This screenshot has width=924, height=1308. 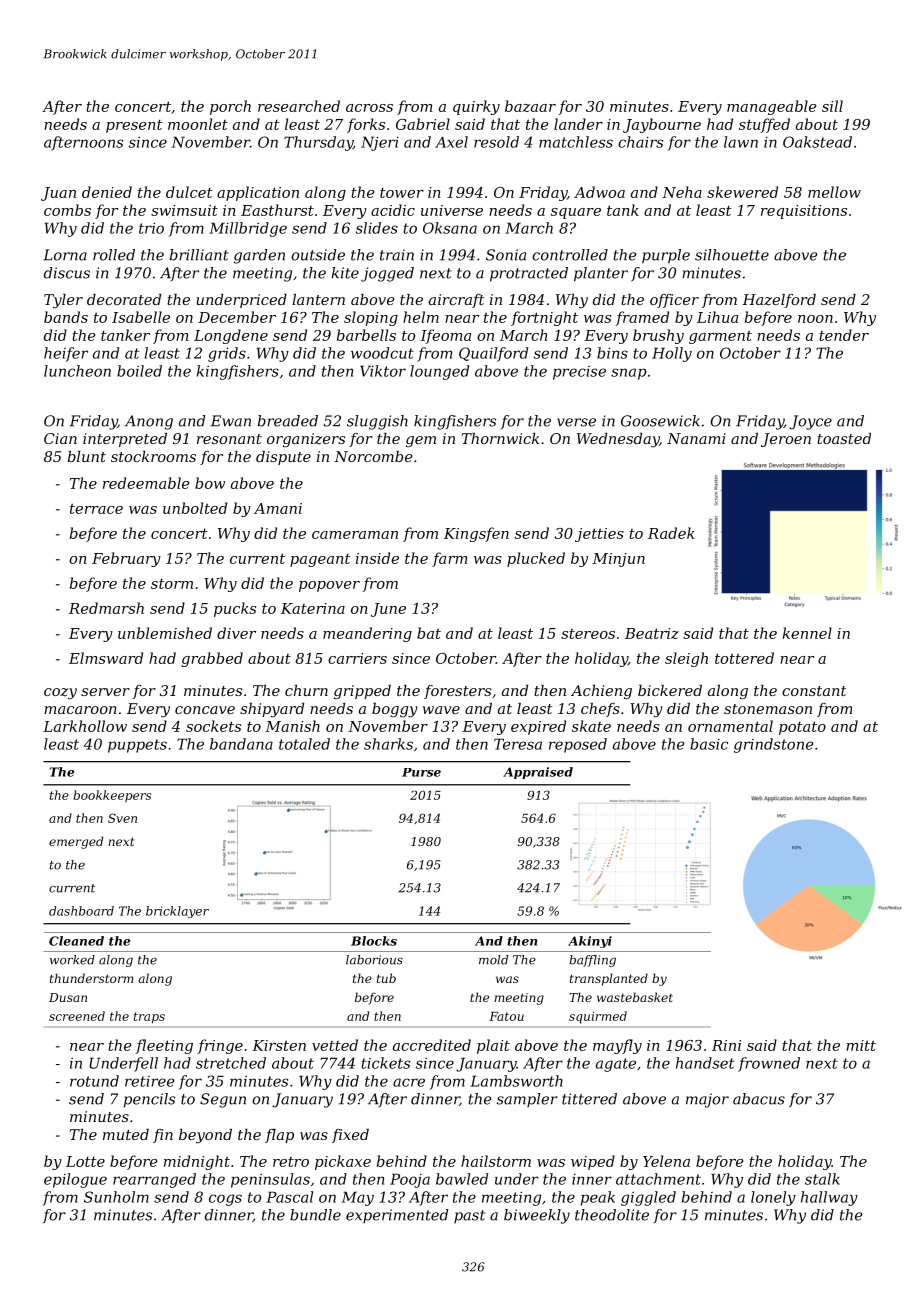 I want to click on constant, so click(x=814, y=691).
